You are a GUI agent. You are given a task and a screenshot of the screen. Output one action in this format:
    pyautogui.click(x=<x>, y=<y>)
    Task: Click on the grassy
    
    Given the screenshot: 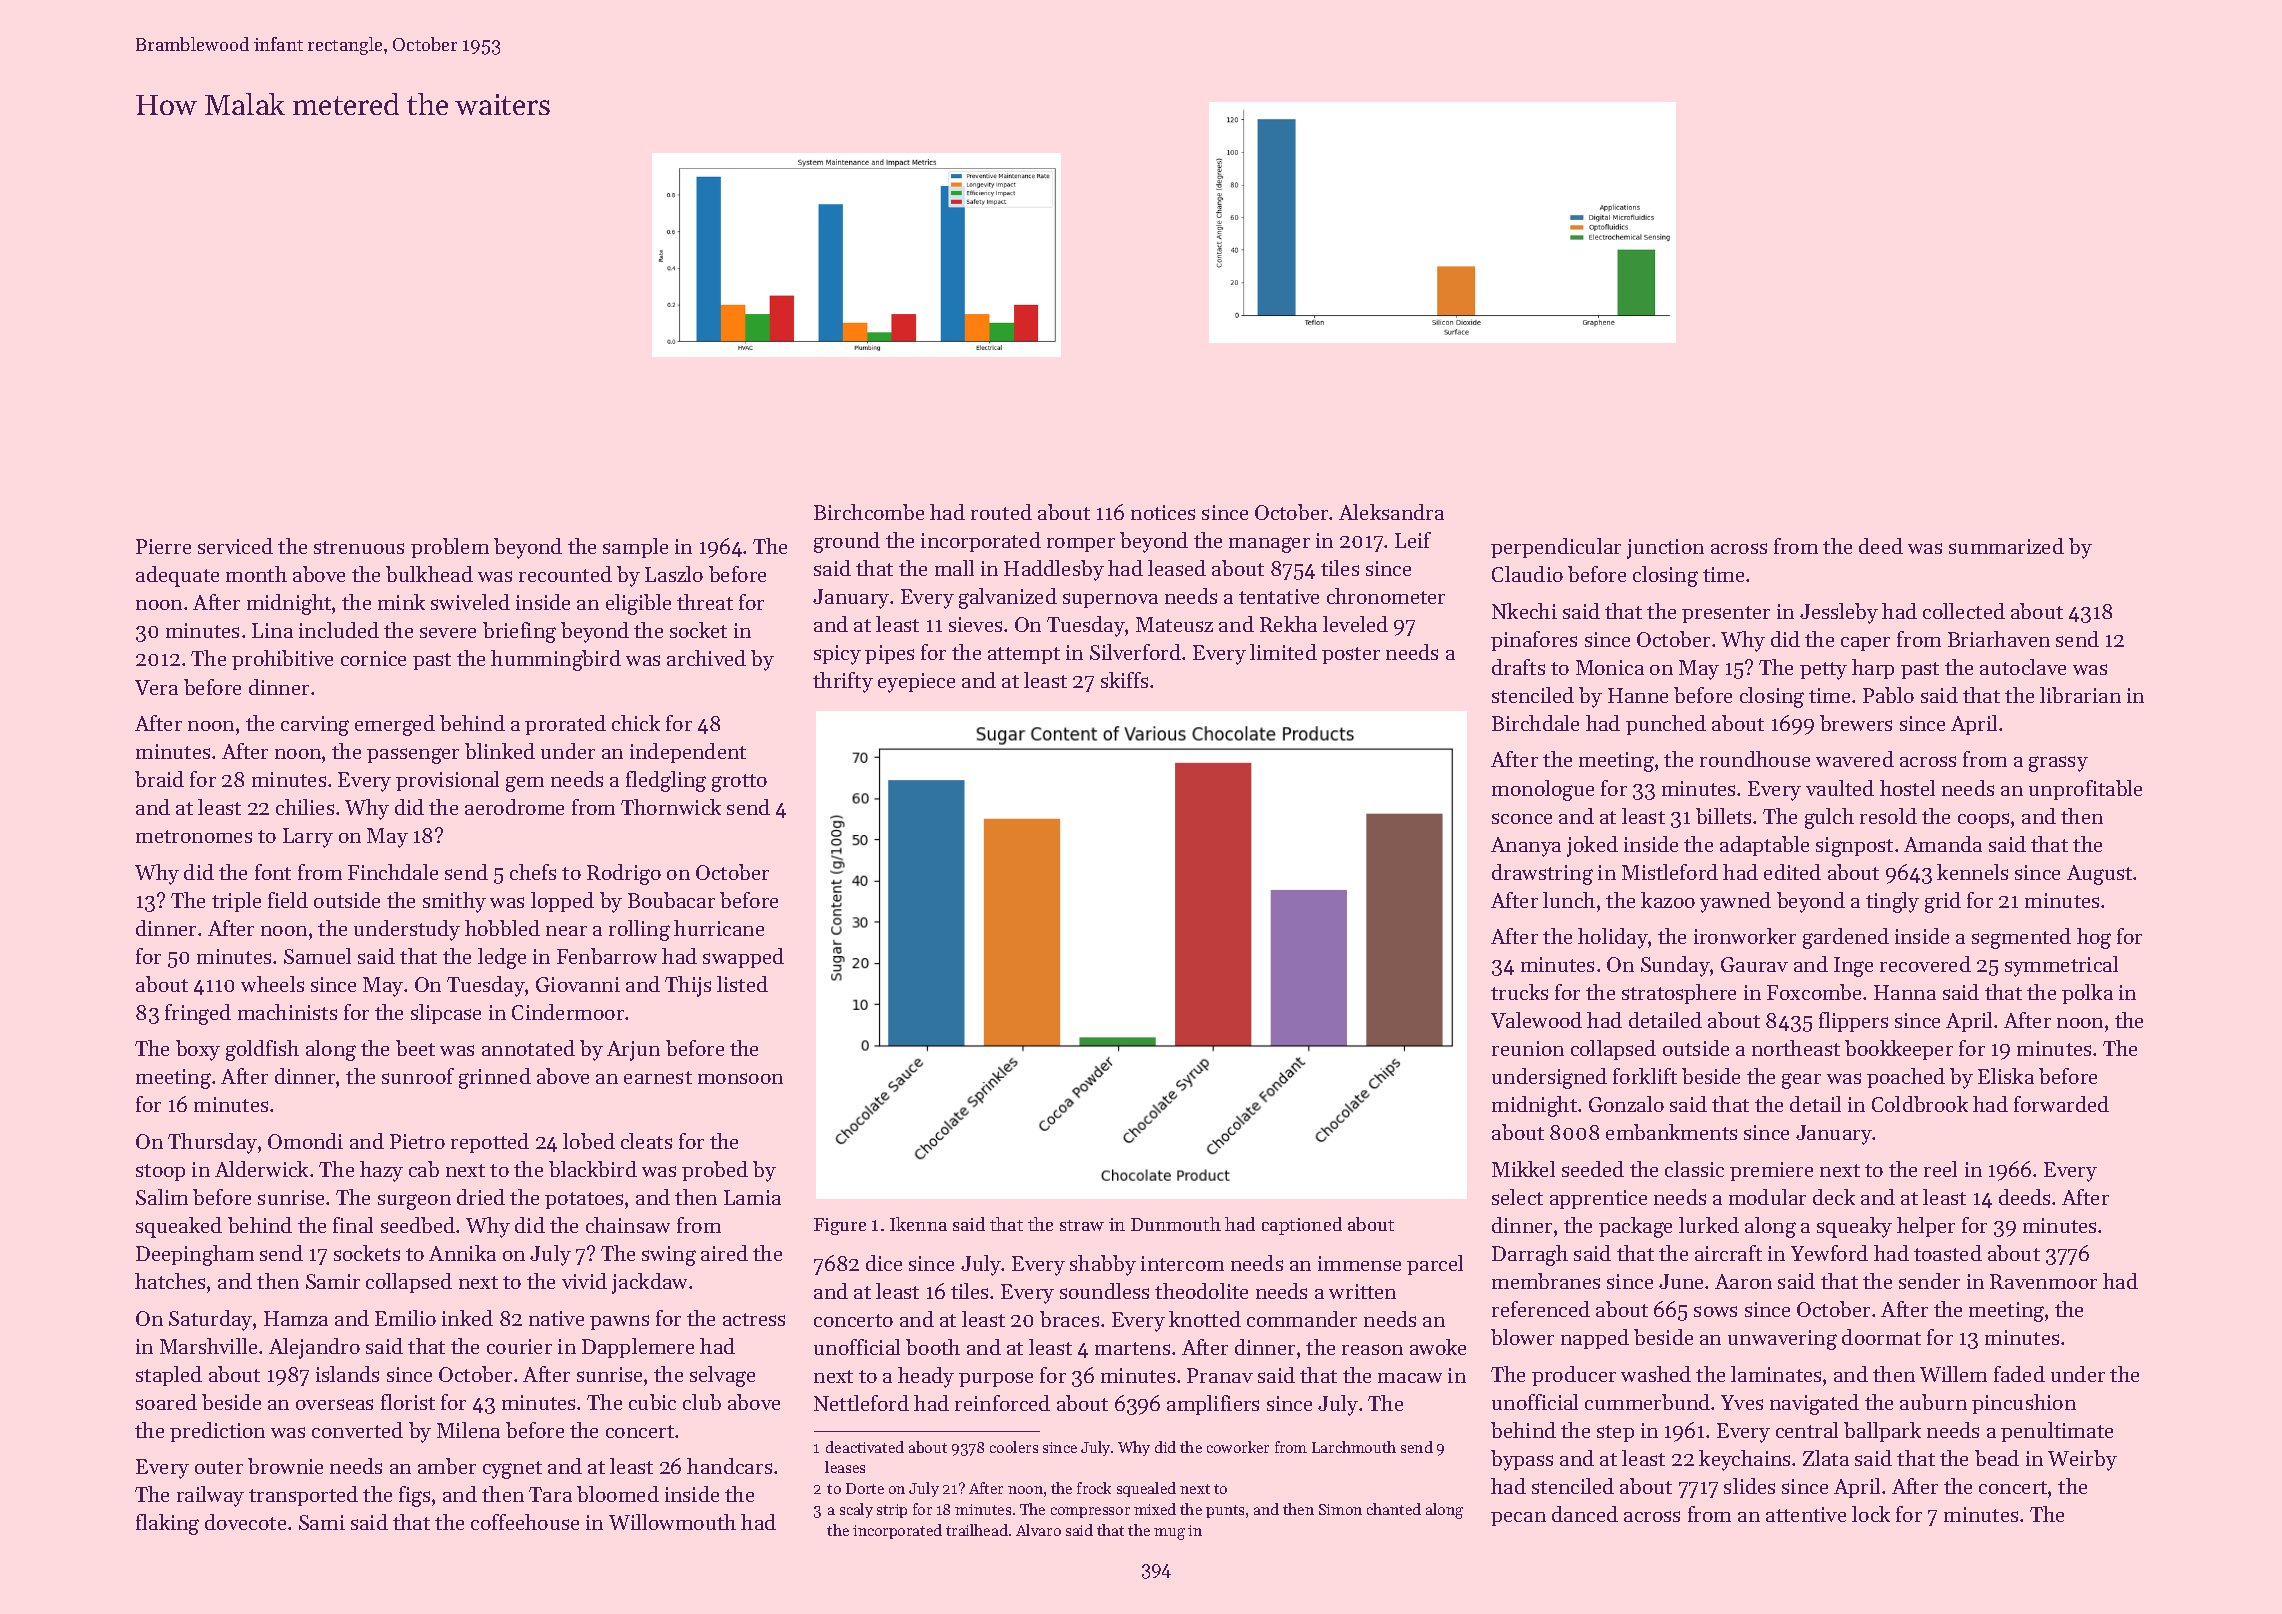 What is the action you would take?
    pyautogui.click(x=2058, y=764)
